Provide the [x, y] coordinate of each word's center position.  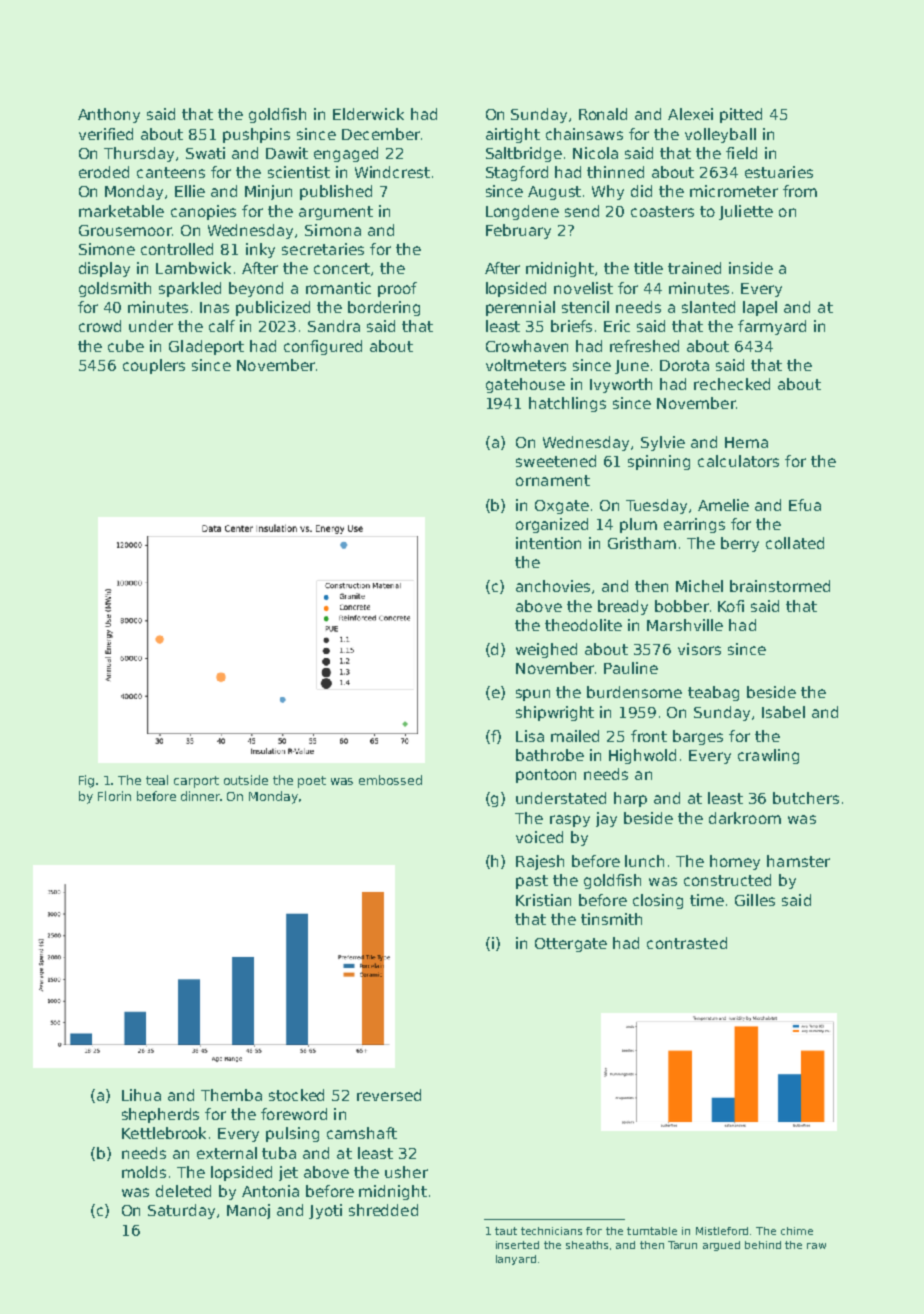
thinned [615, 172]
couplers [154, 366]
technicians [551, 1231]
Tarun [682, 1245]
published [336, 192]
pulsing [292, 1134]
